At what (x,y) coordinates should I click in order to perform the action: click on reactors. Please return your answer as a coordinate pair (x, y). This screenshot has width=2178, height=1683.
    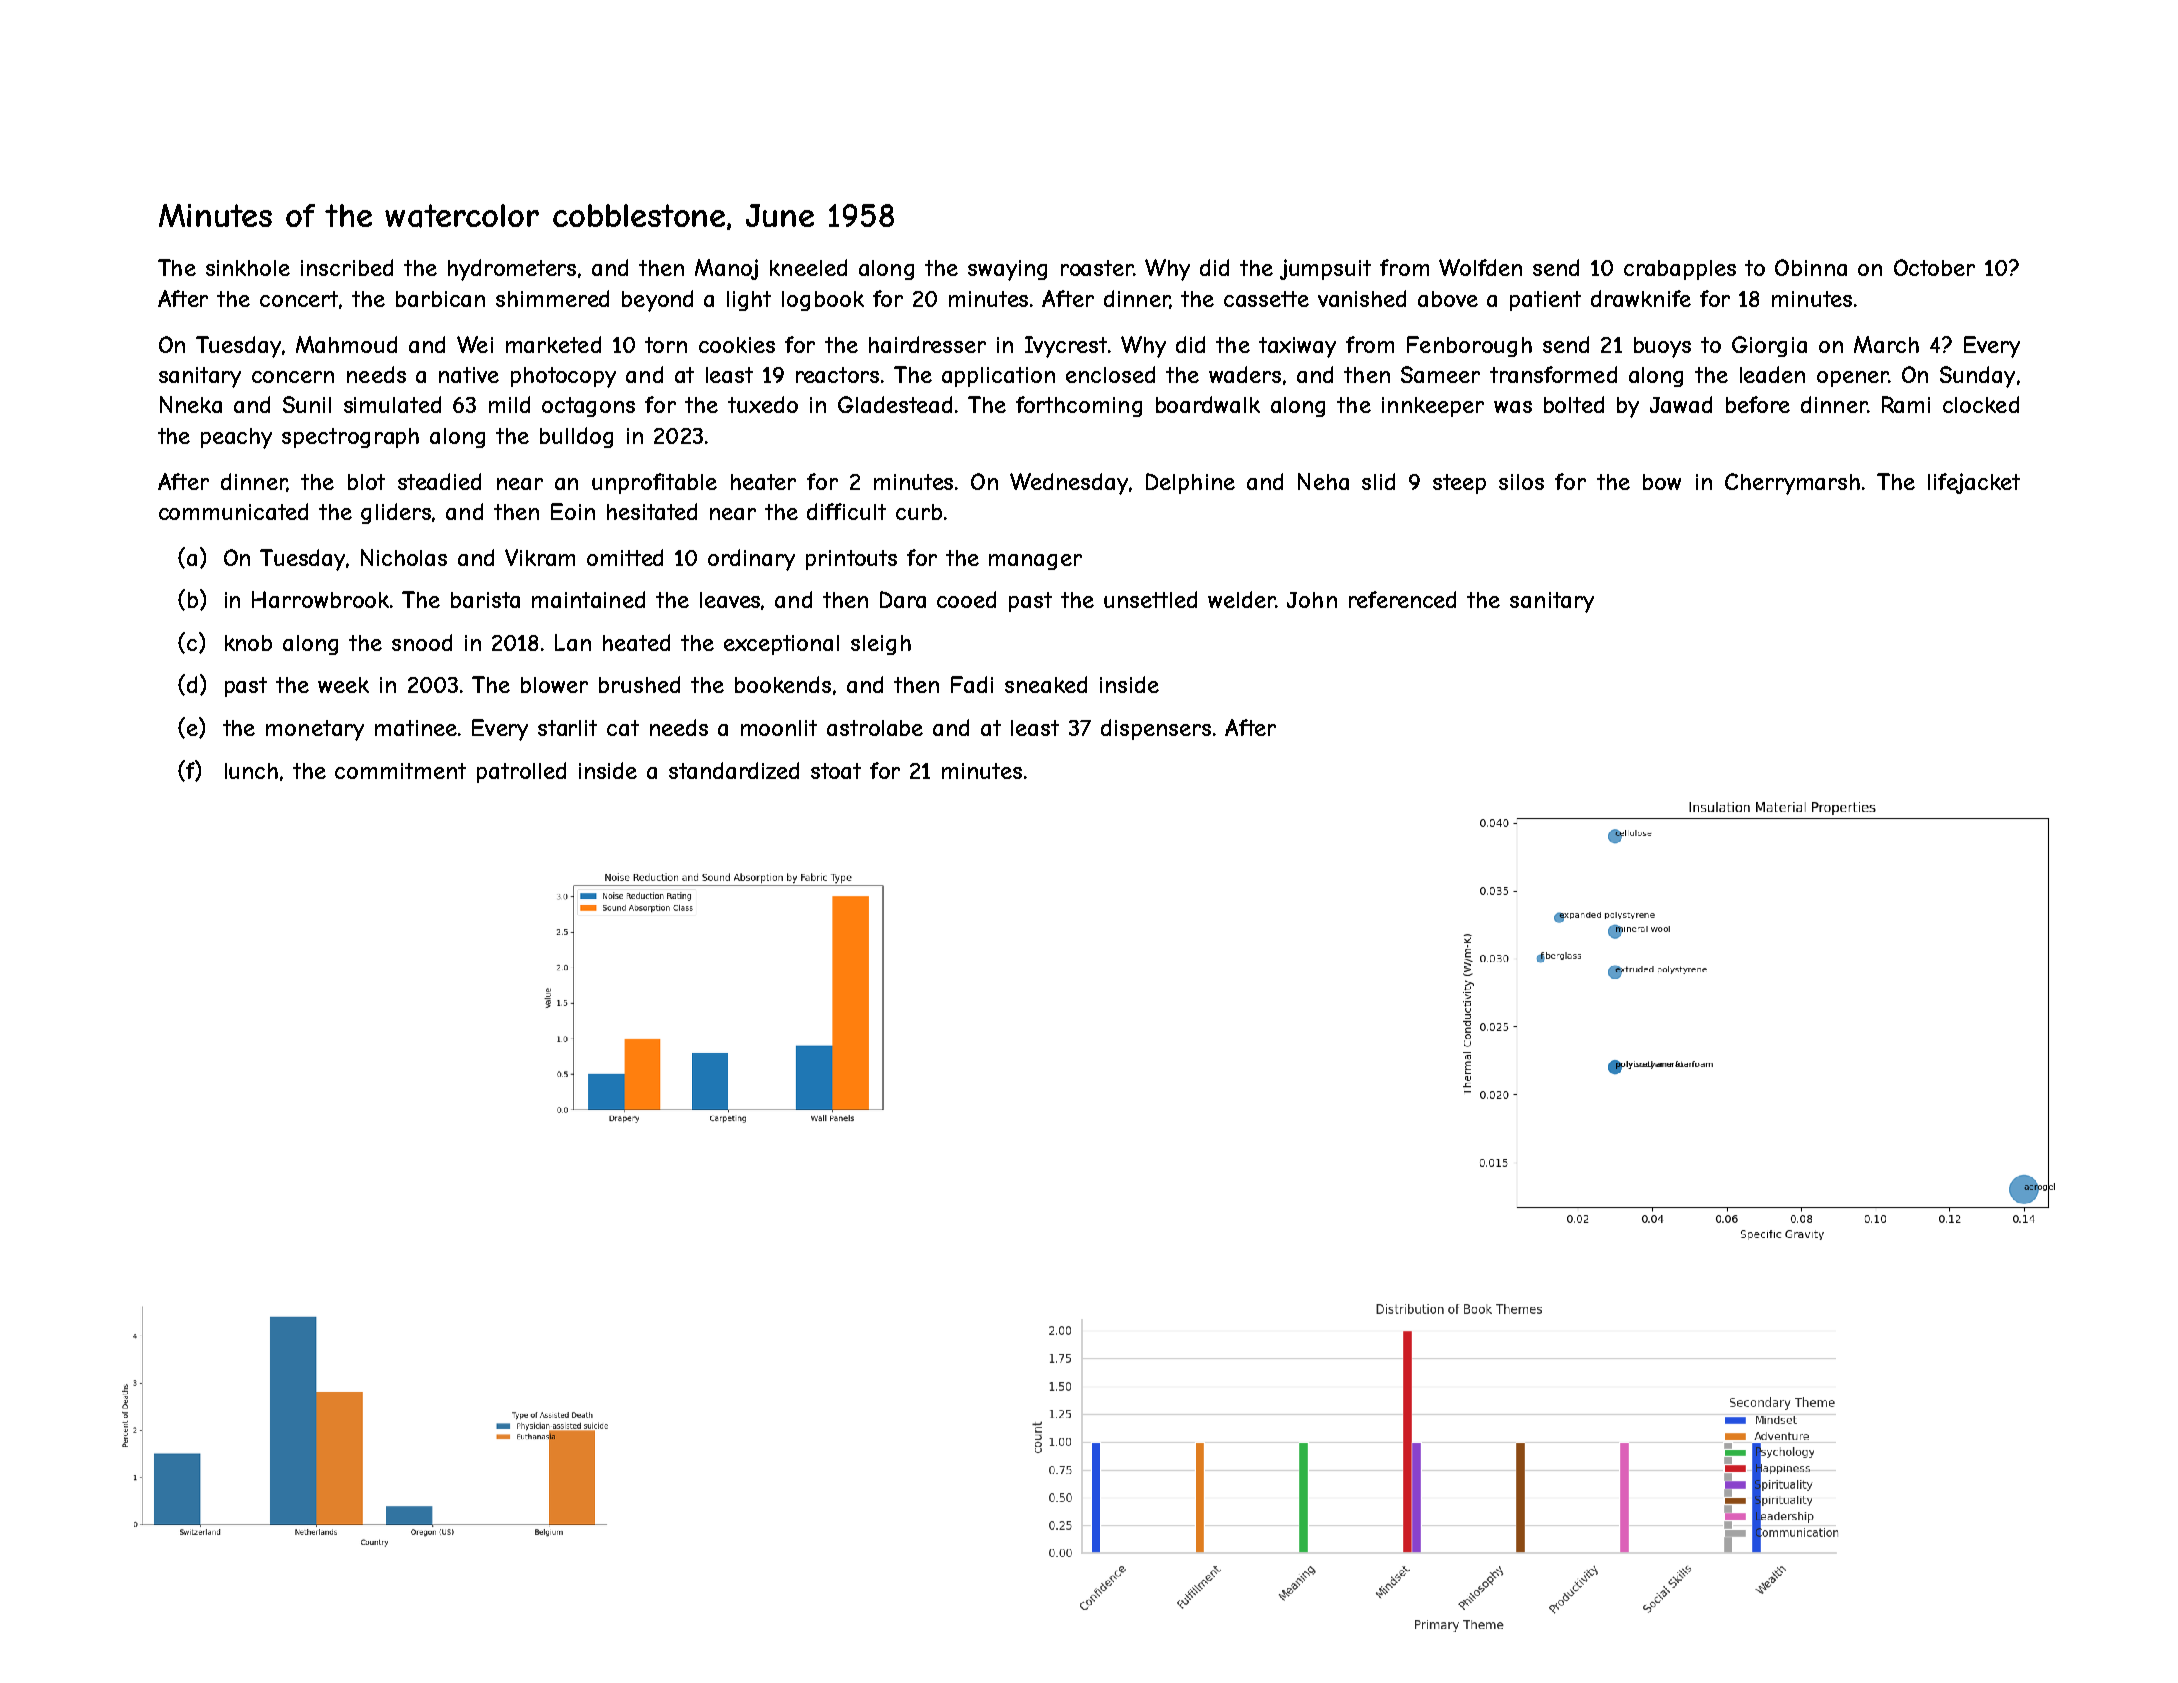
    Looking at the image, I should click on (837, 375).
